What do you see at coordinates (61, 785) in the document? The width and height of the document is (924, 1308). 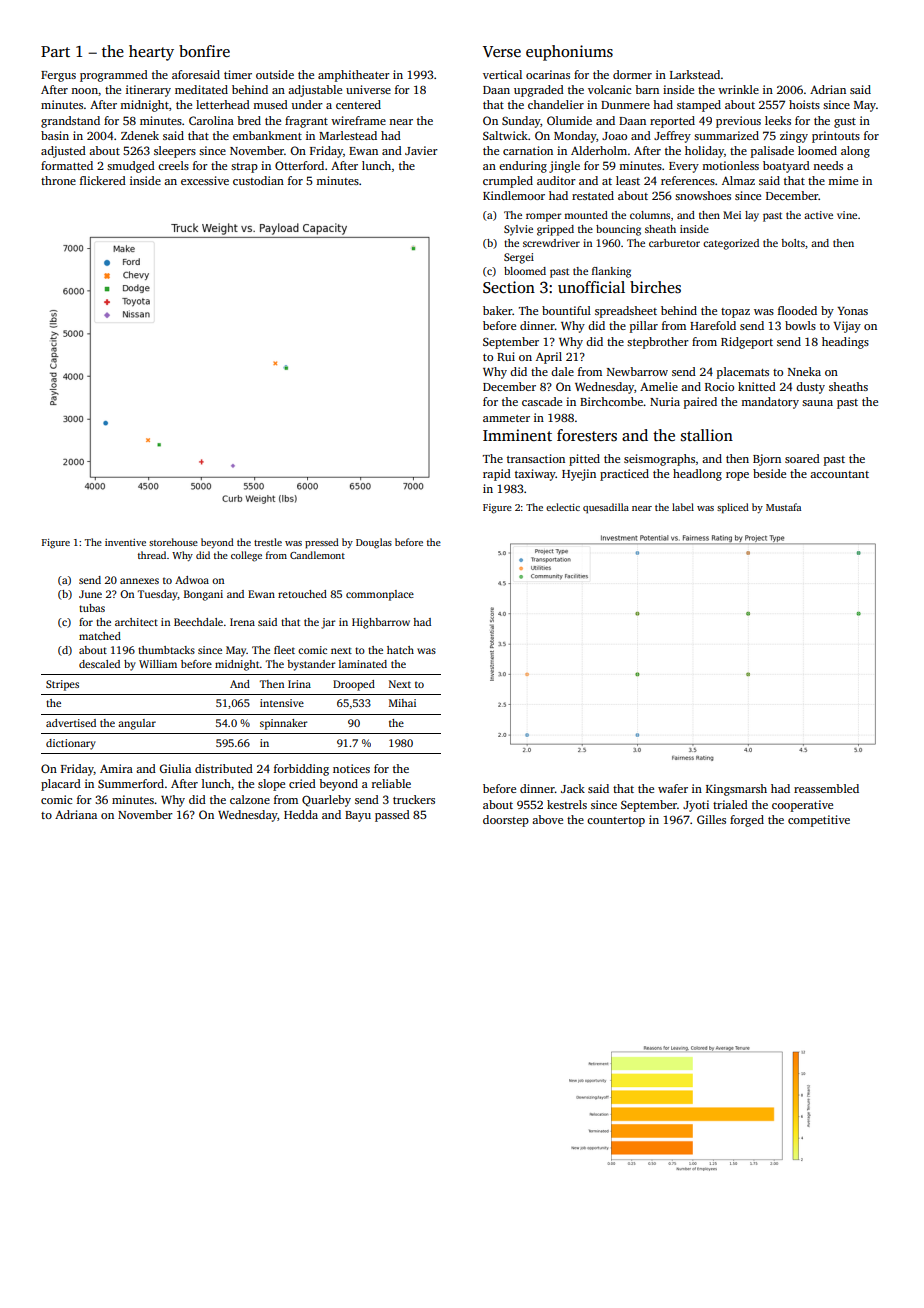 I see `placard` at bounding box center [61, 785].
